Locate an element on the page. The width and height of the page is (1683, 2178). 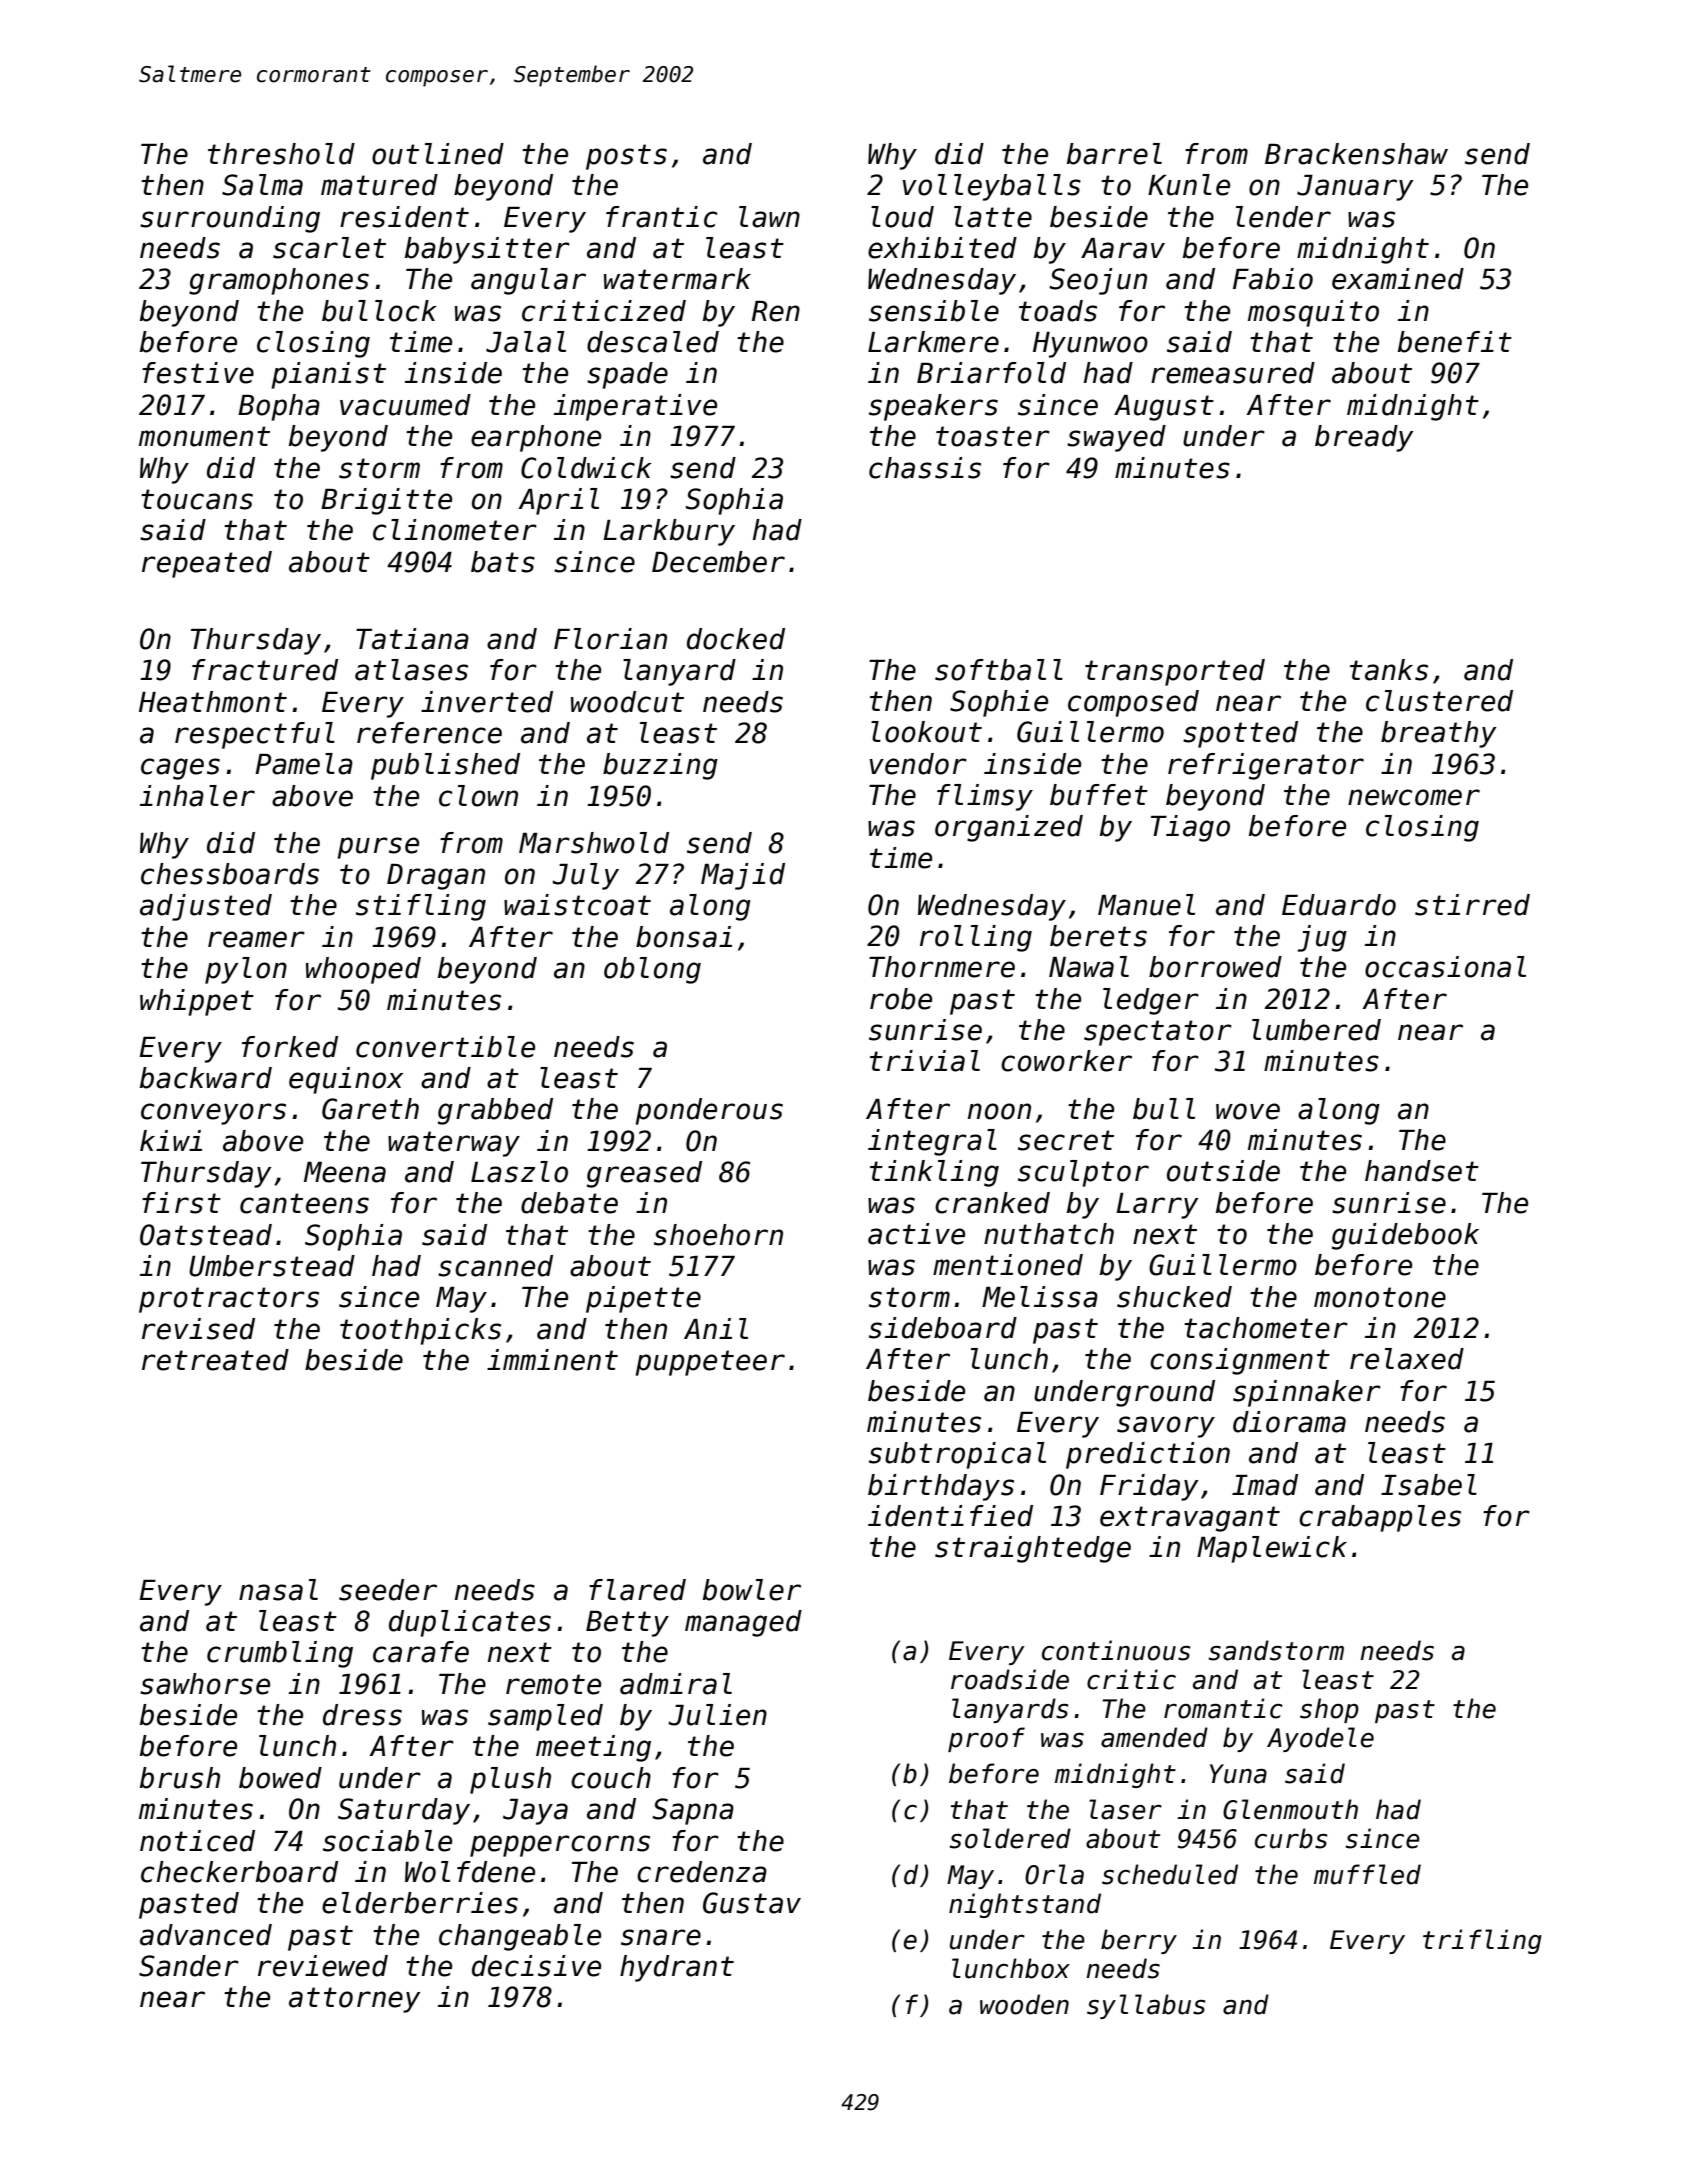
syllabus is located at coordinates (1146, 2006).
